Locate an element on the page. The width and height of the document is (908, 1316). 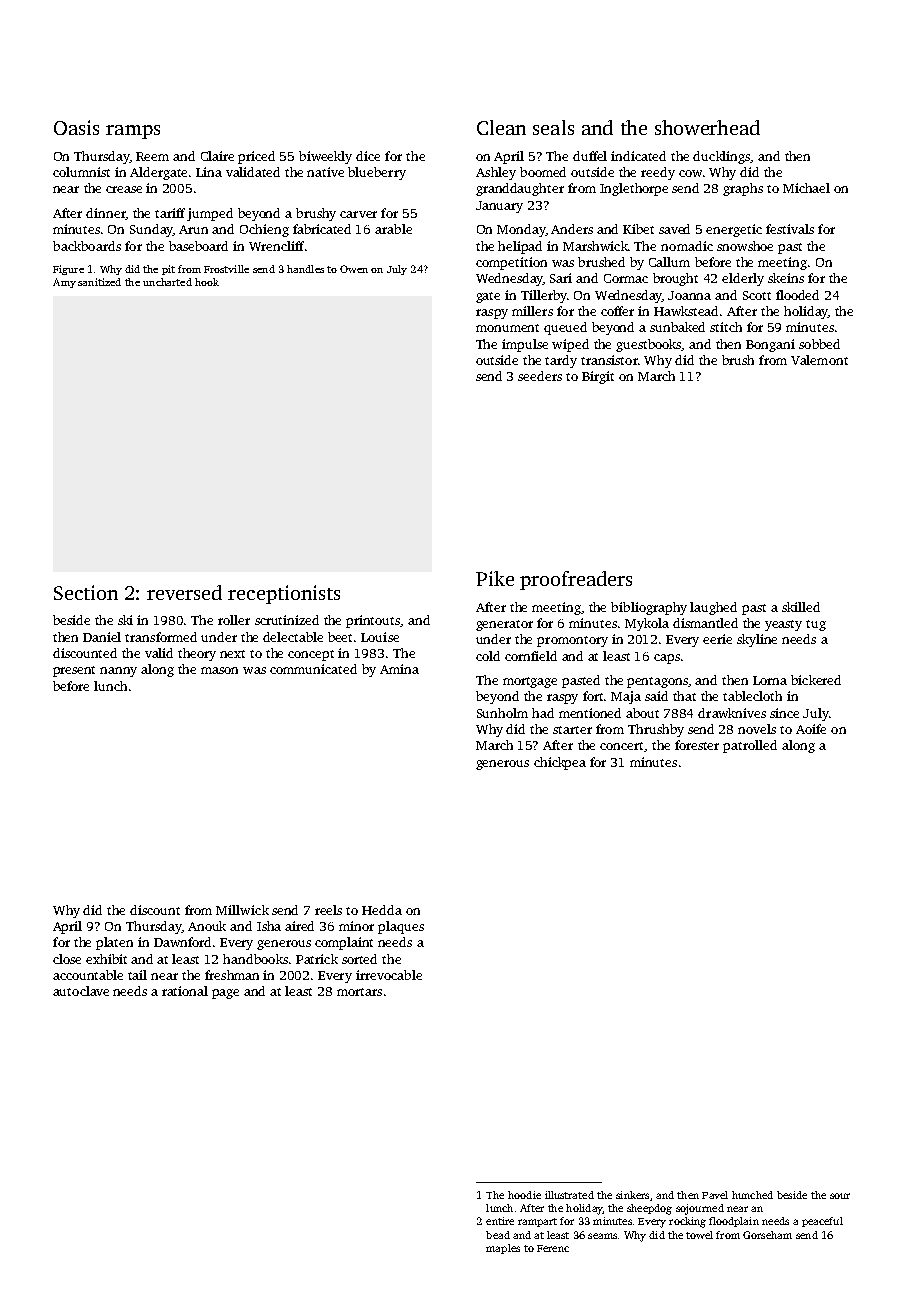
showerhead is located at coordinates (707, 127).
